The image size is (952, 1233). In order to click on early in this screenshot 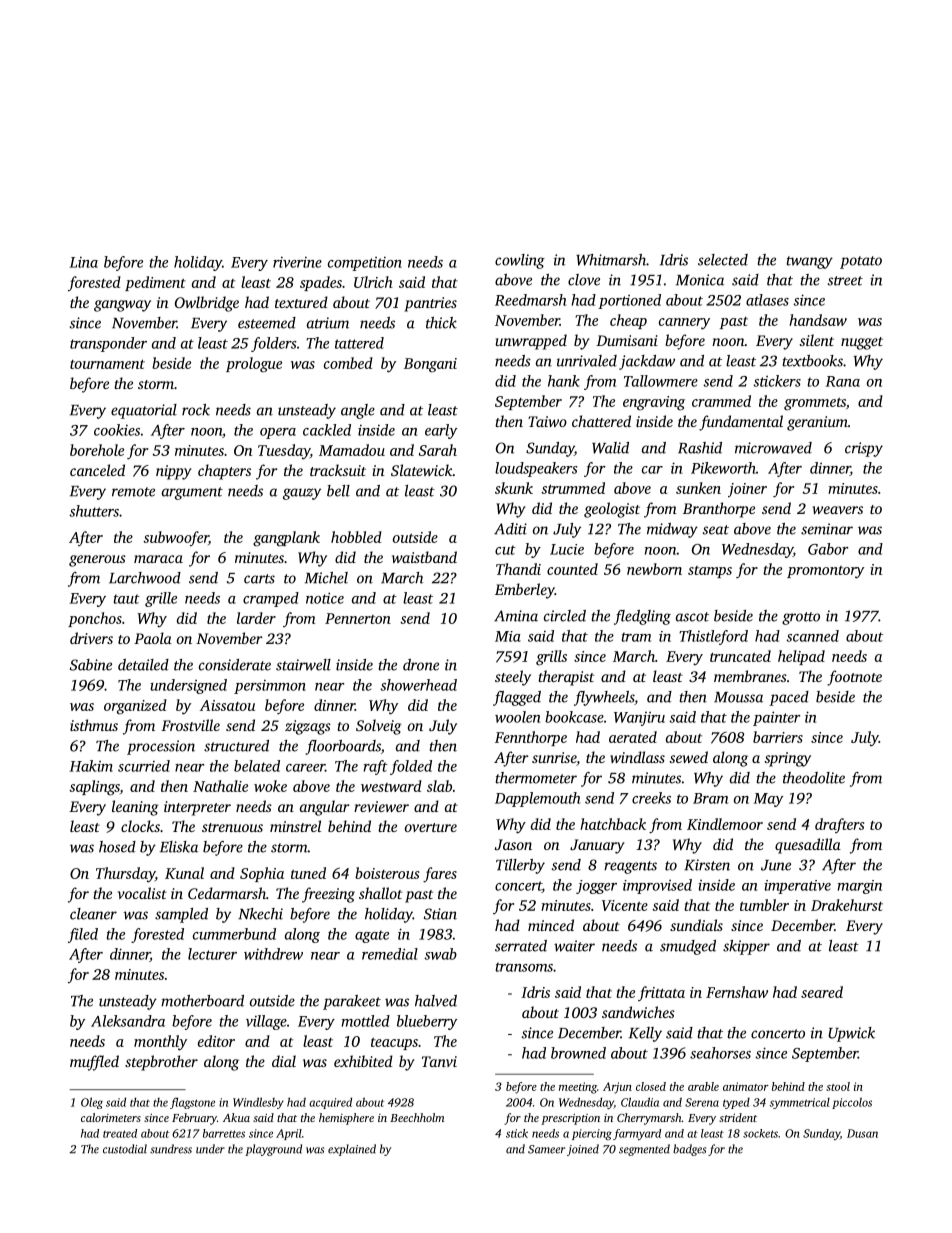, I will do `click(441, 431)`.
